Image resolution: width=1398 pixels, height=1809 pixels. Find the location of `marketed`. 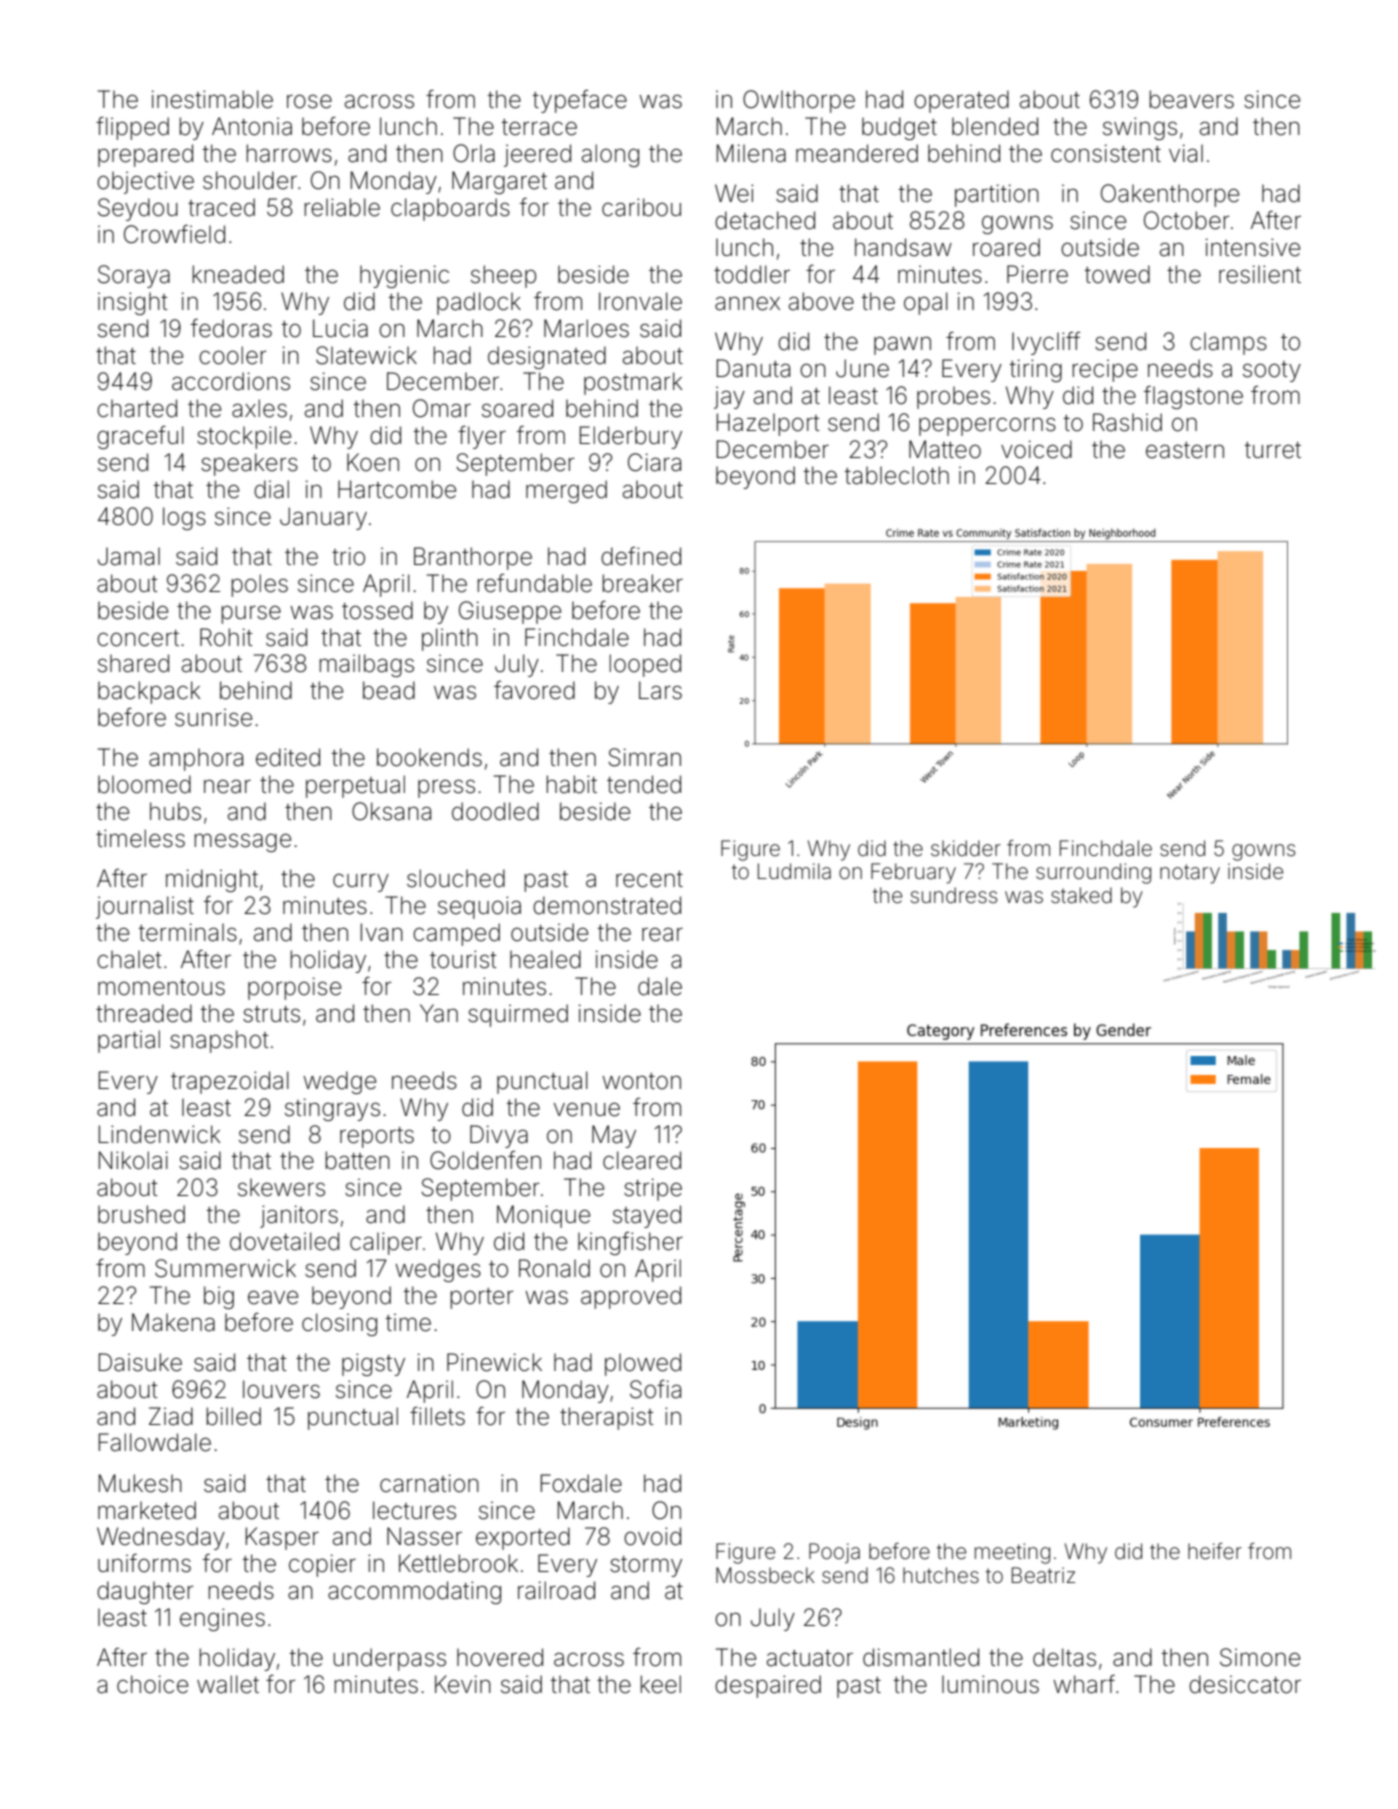

marketed is located at coordinates (147, 1510).
